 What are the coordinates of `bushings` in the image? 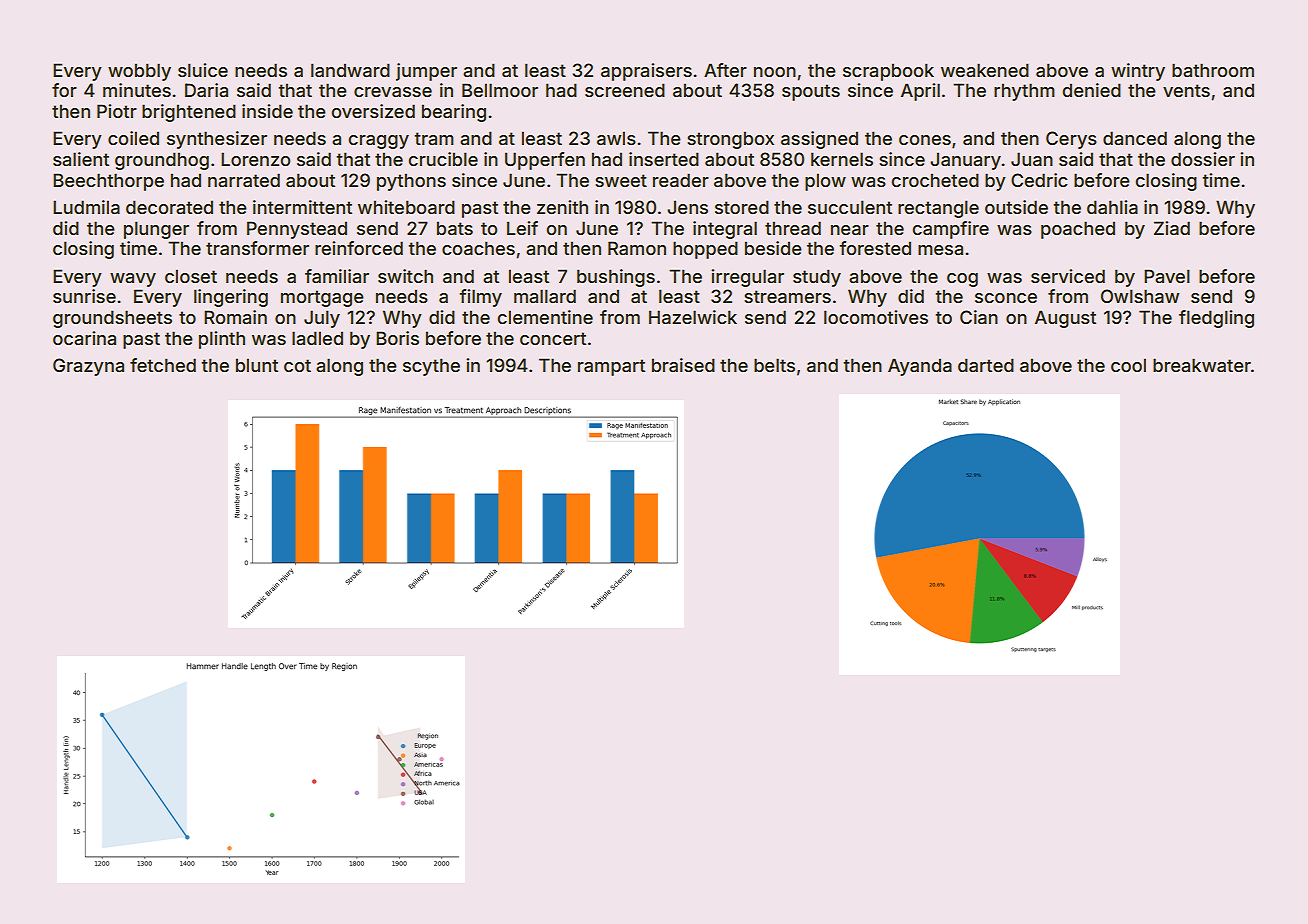 It's located at (616, 278).
